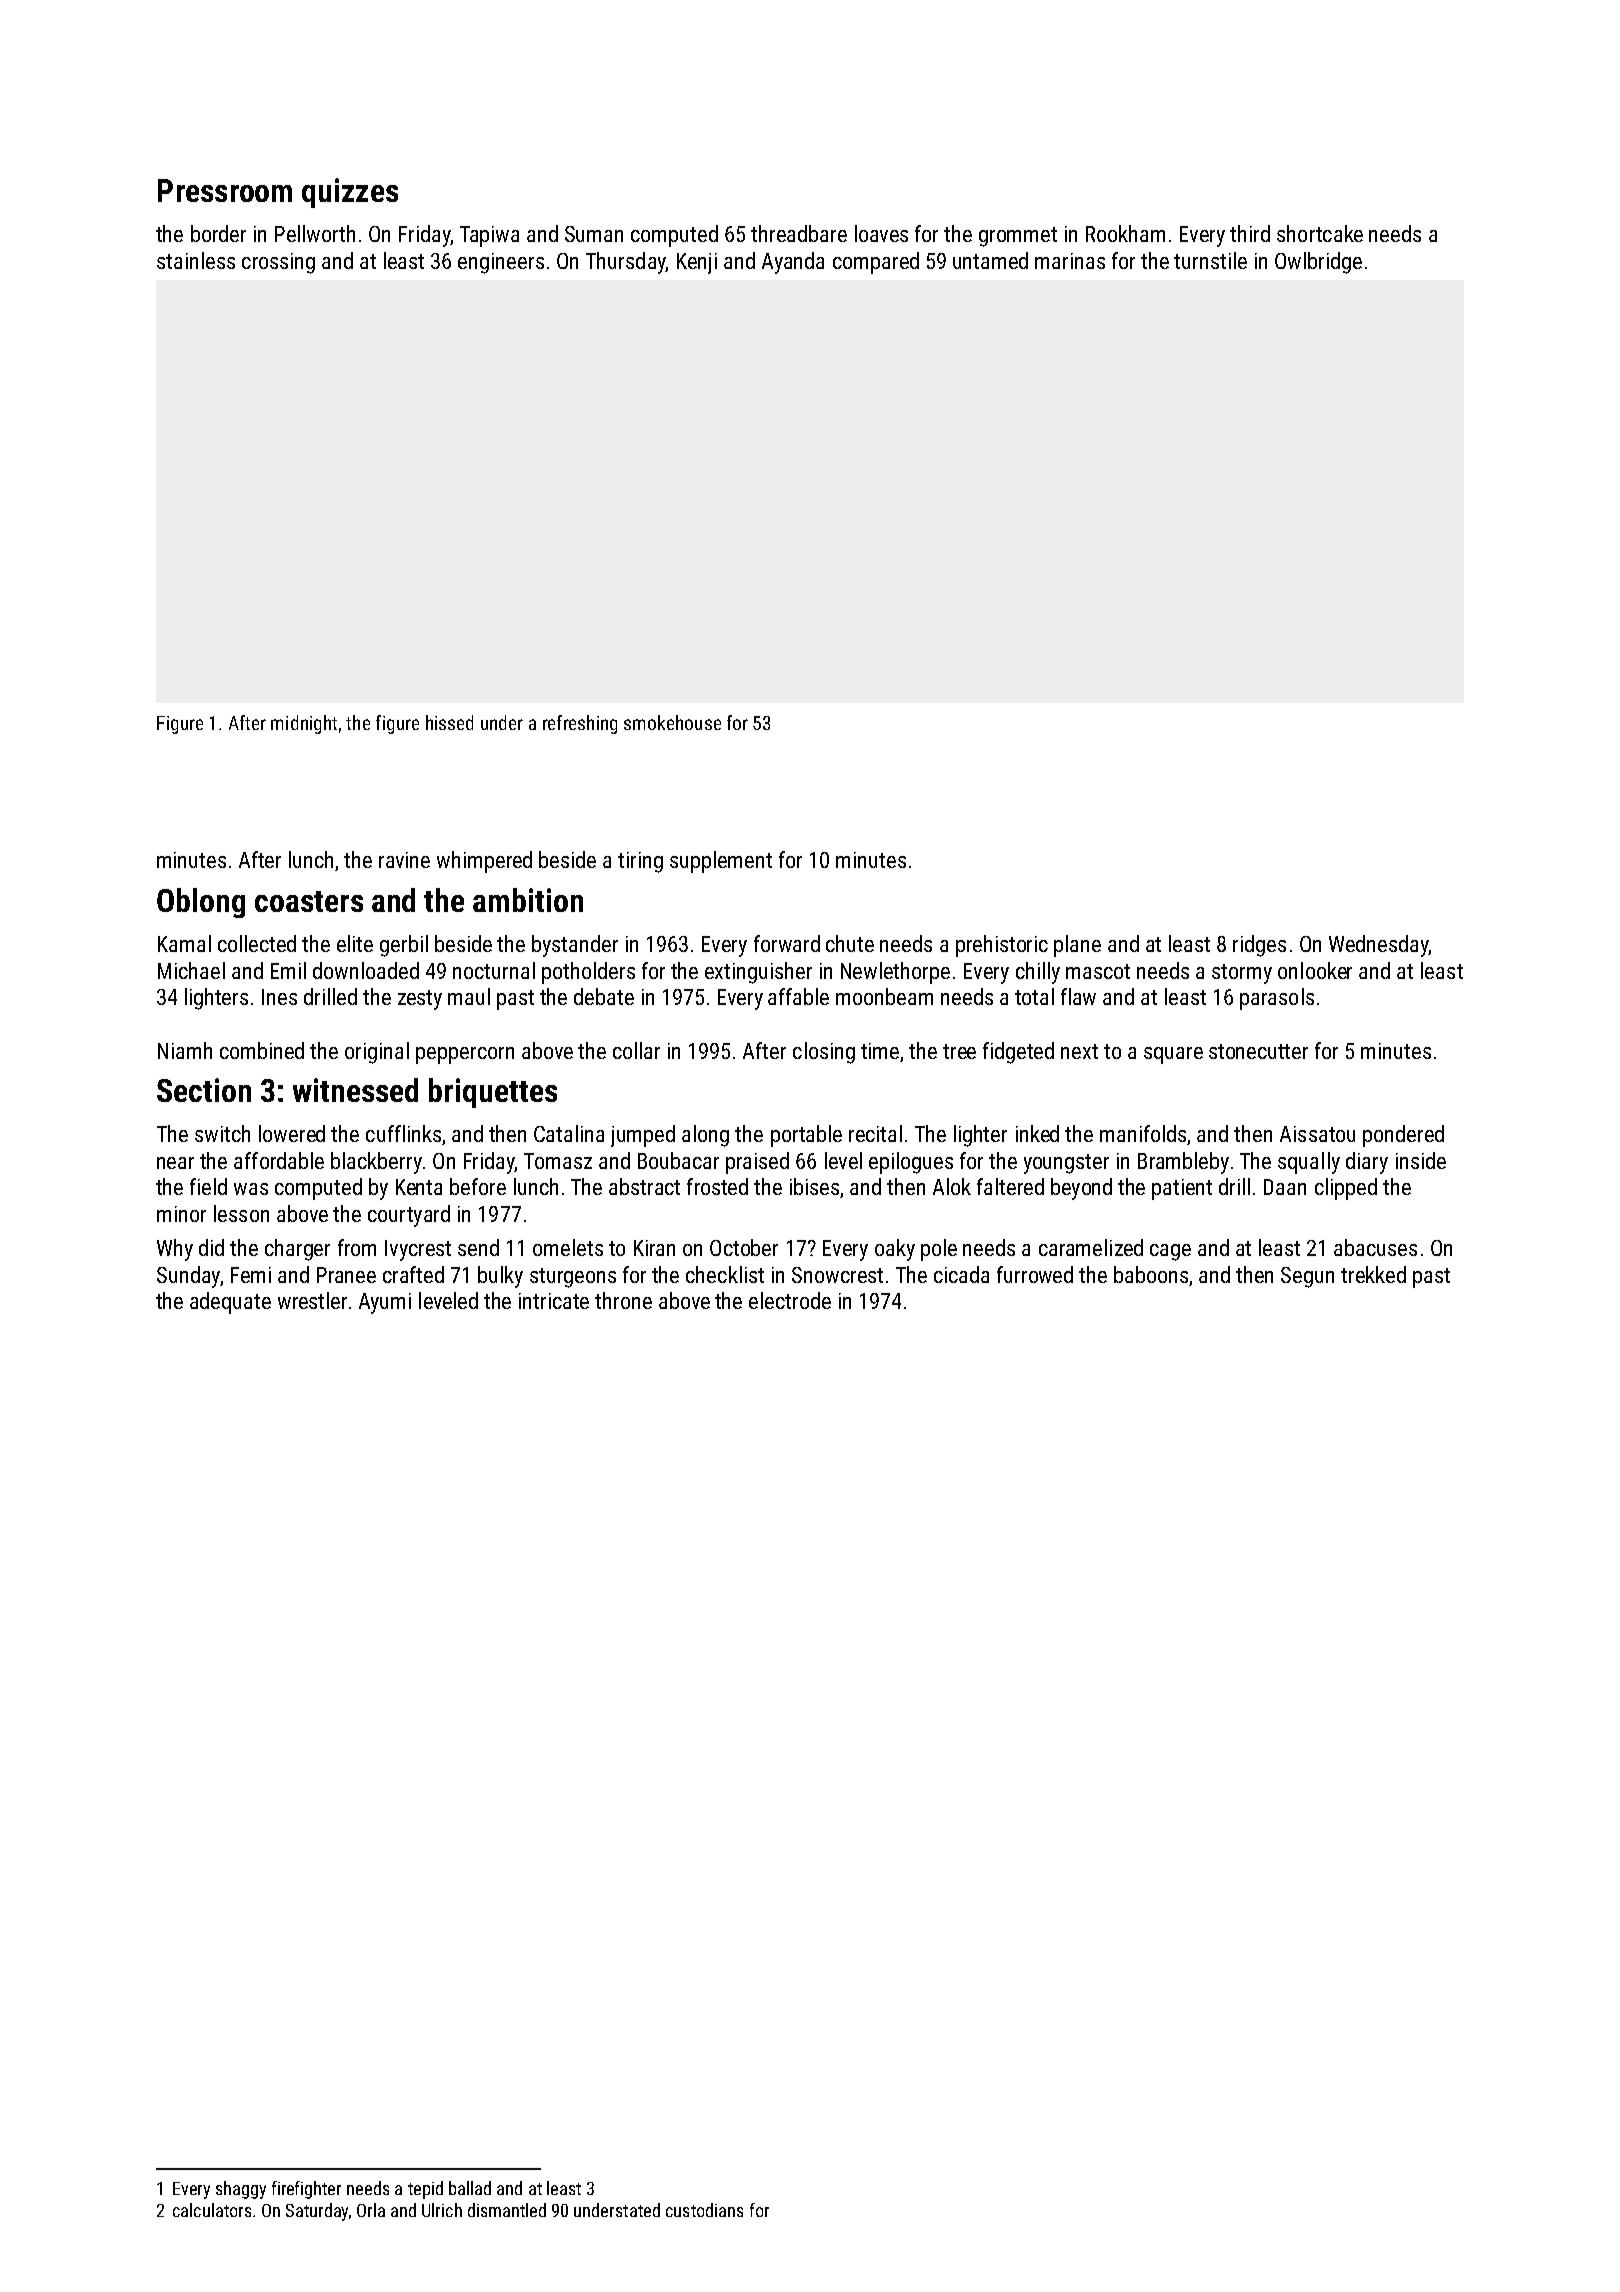 The image size is (1620, 2292). What do you see at coordinates (725, 1274) in the page?
I see `checklist` at bounding box center [725, 1274].
